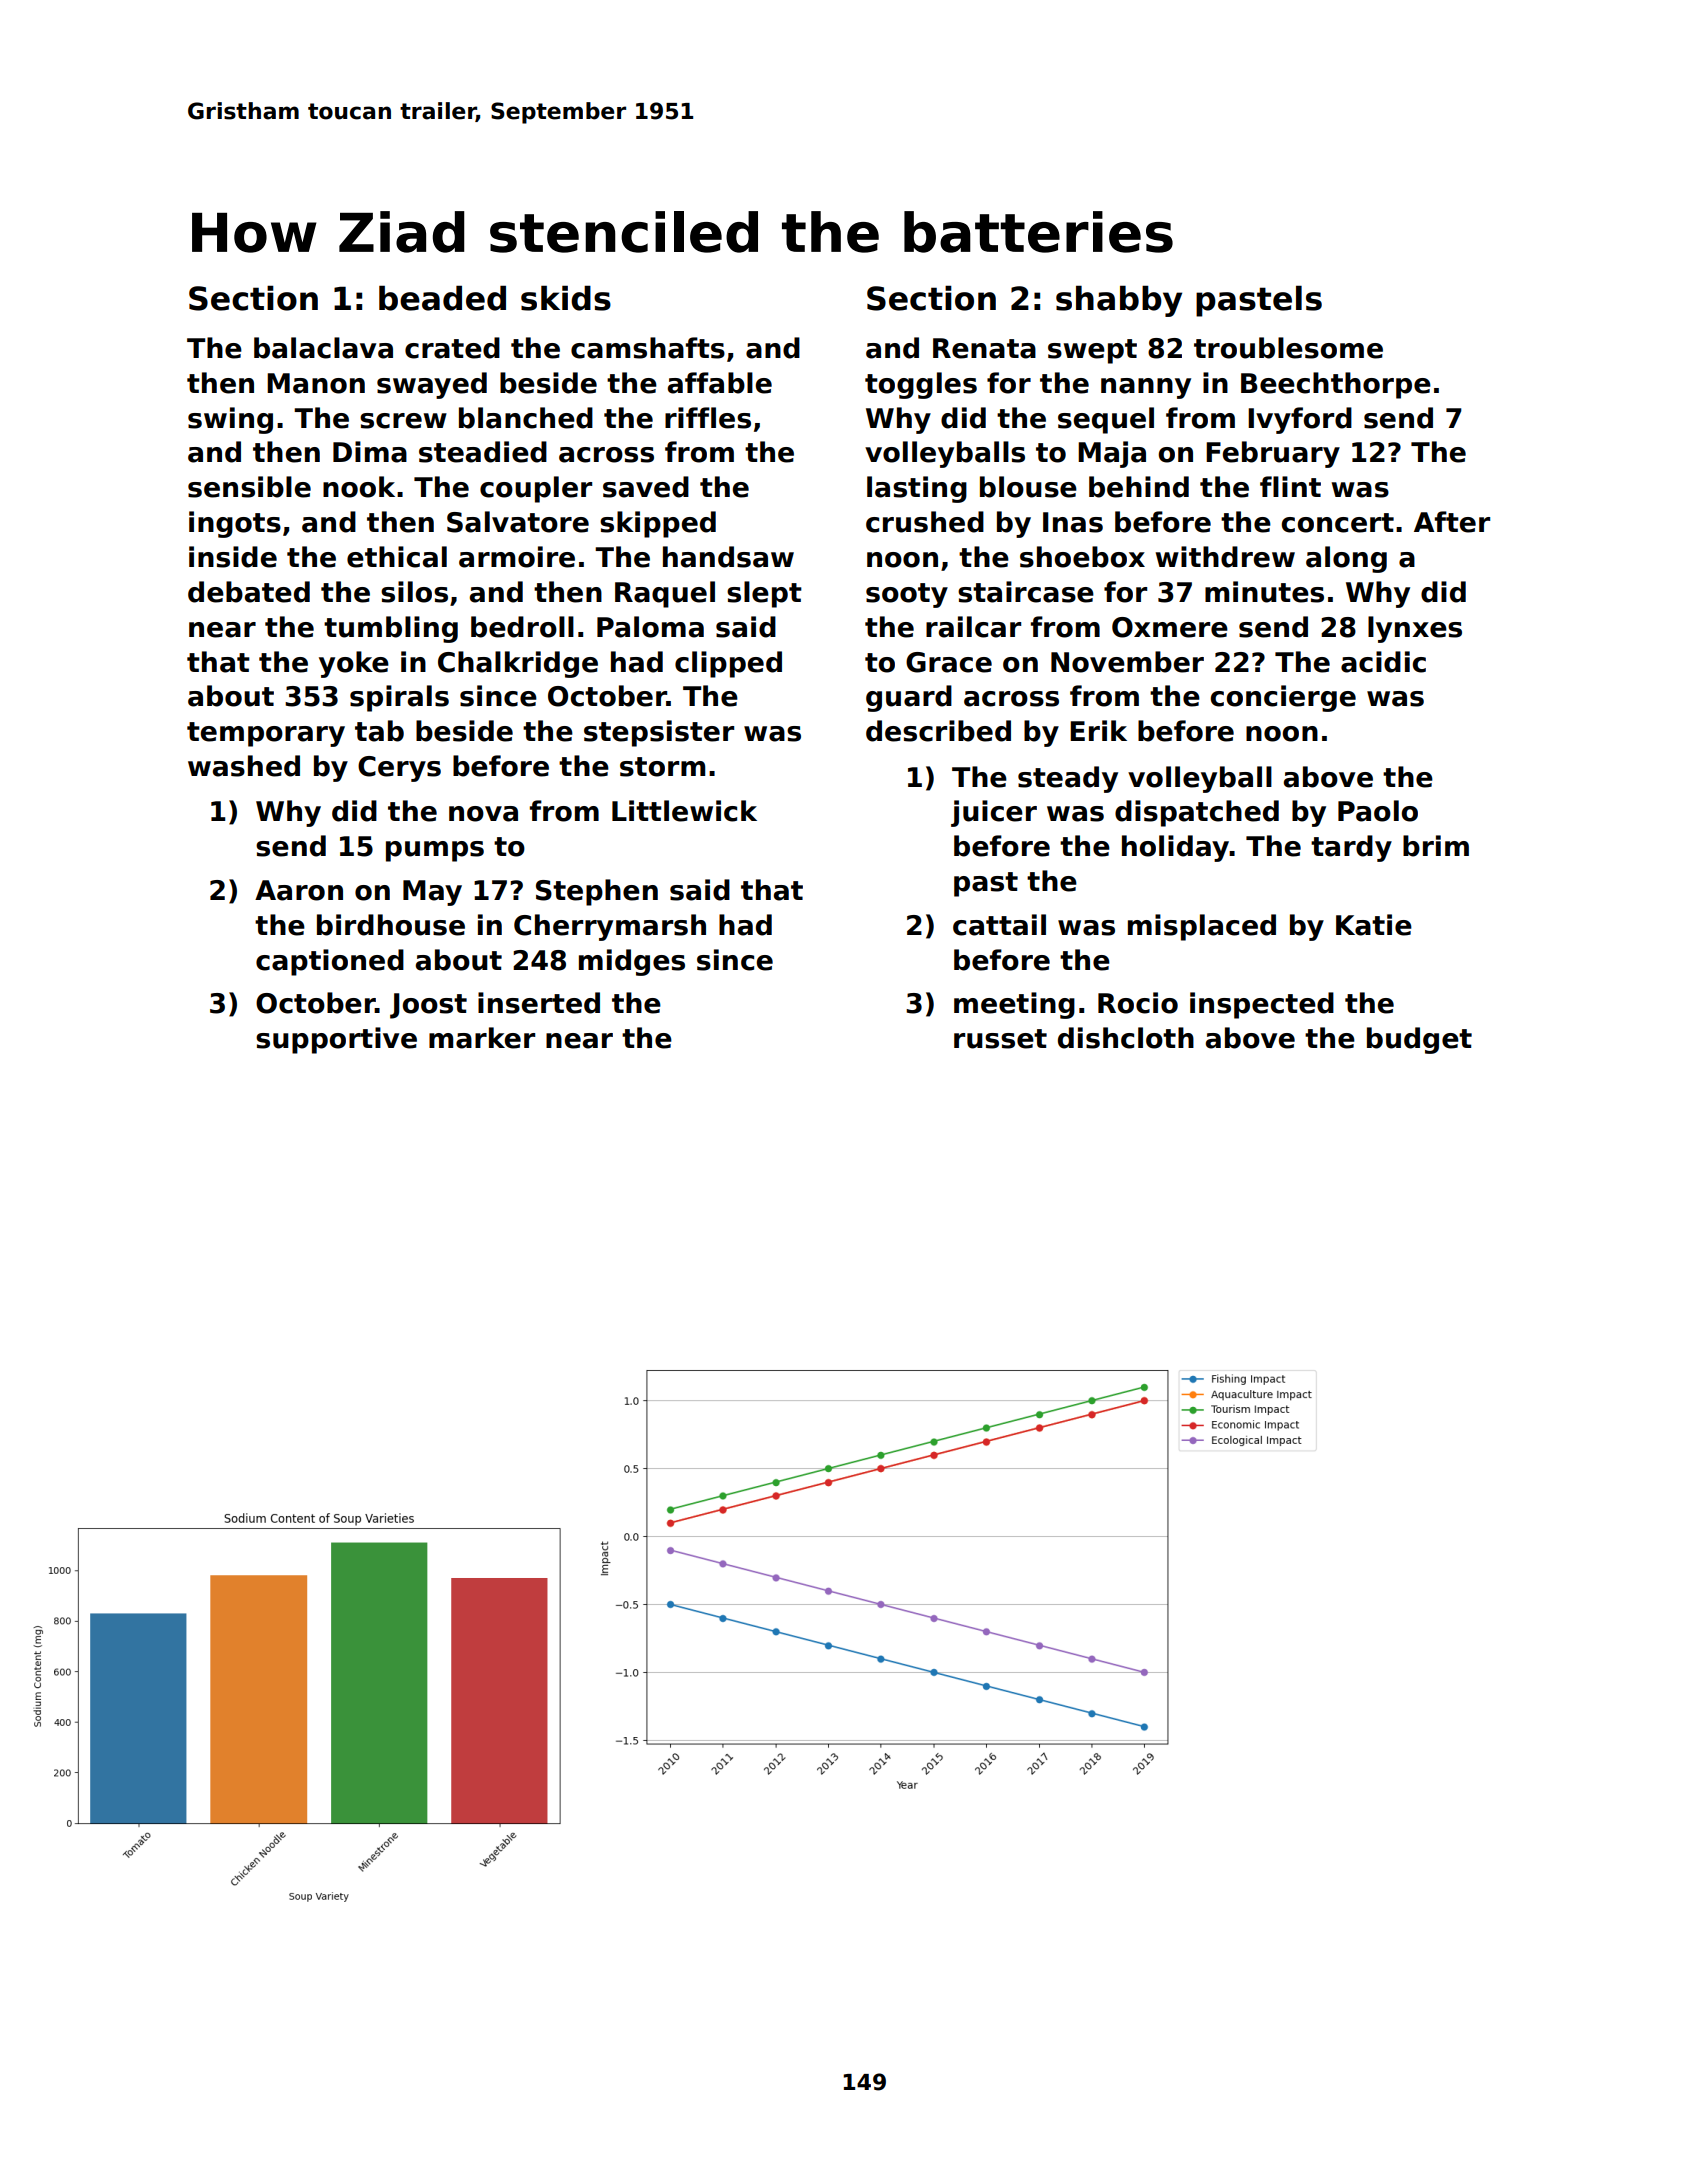 Image resolution: width=1683 pixels, height=2178 pixels. I want to click on slept, so click(764, 594).
